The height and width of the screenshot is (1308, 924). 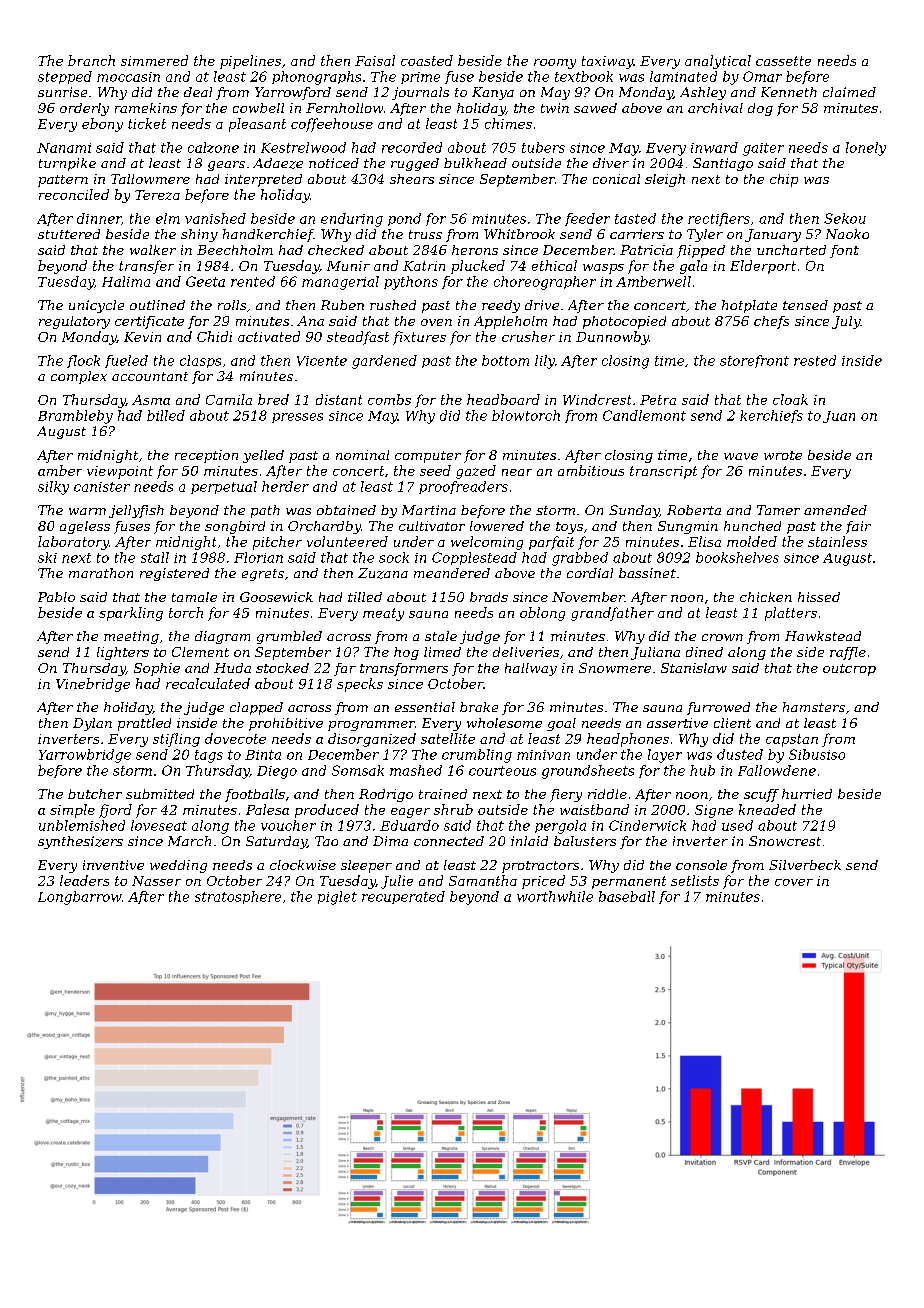 I want to click on taxiway, so click(x=607, y=62).
